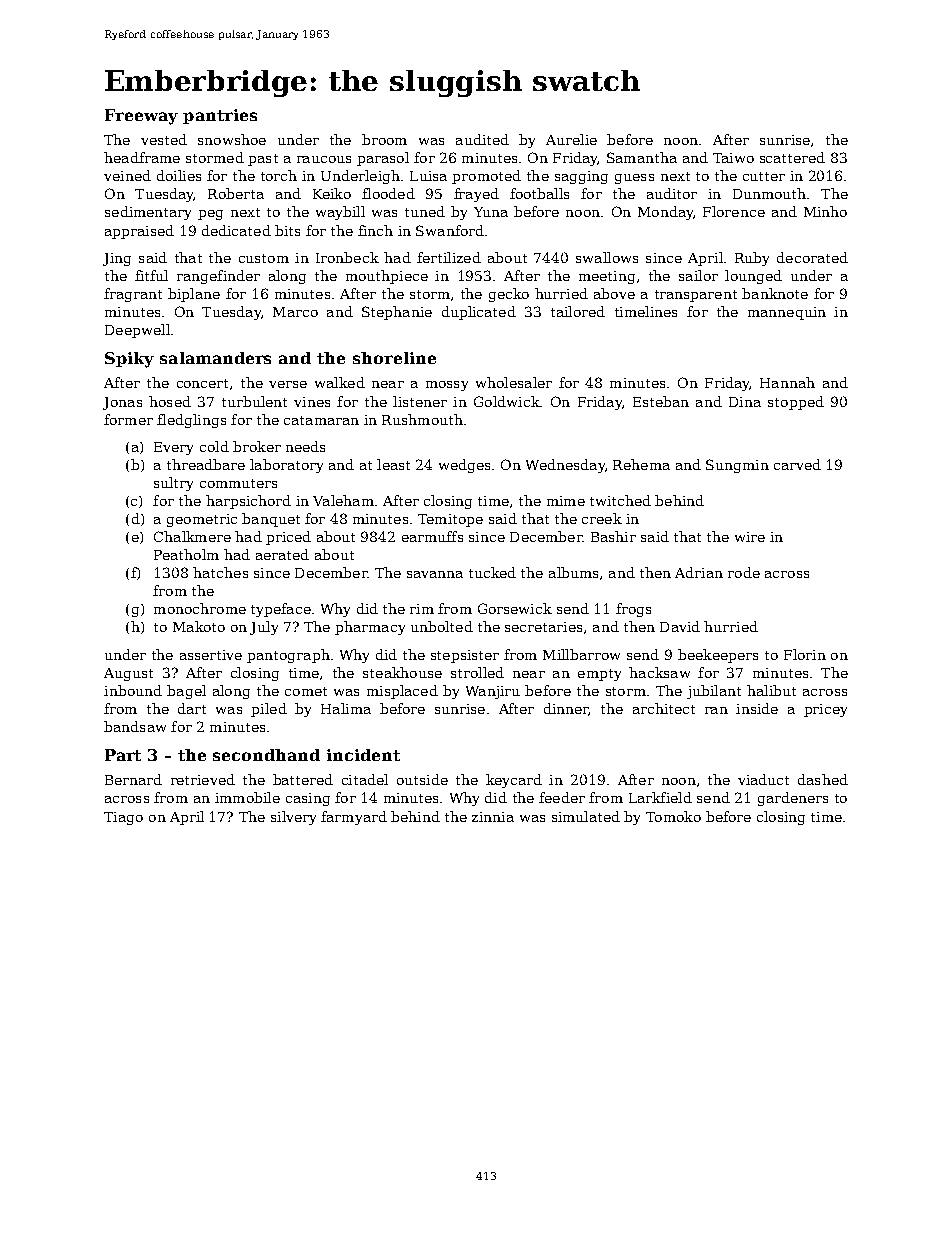 The width and height of the screenshot is (952, 1233). What do you see at coordinates (805, 654) in the screenshot?
I see `Florin` at bounding box center [805, 654].
